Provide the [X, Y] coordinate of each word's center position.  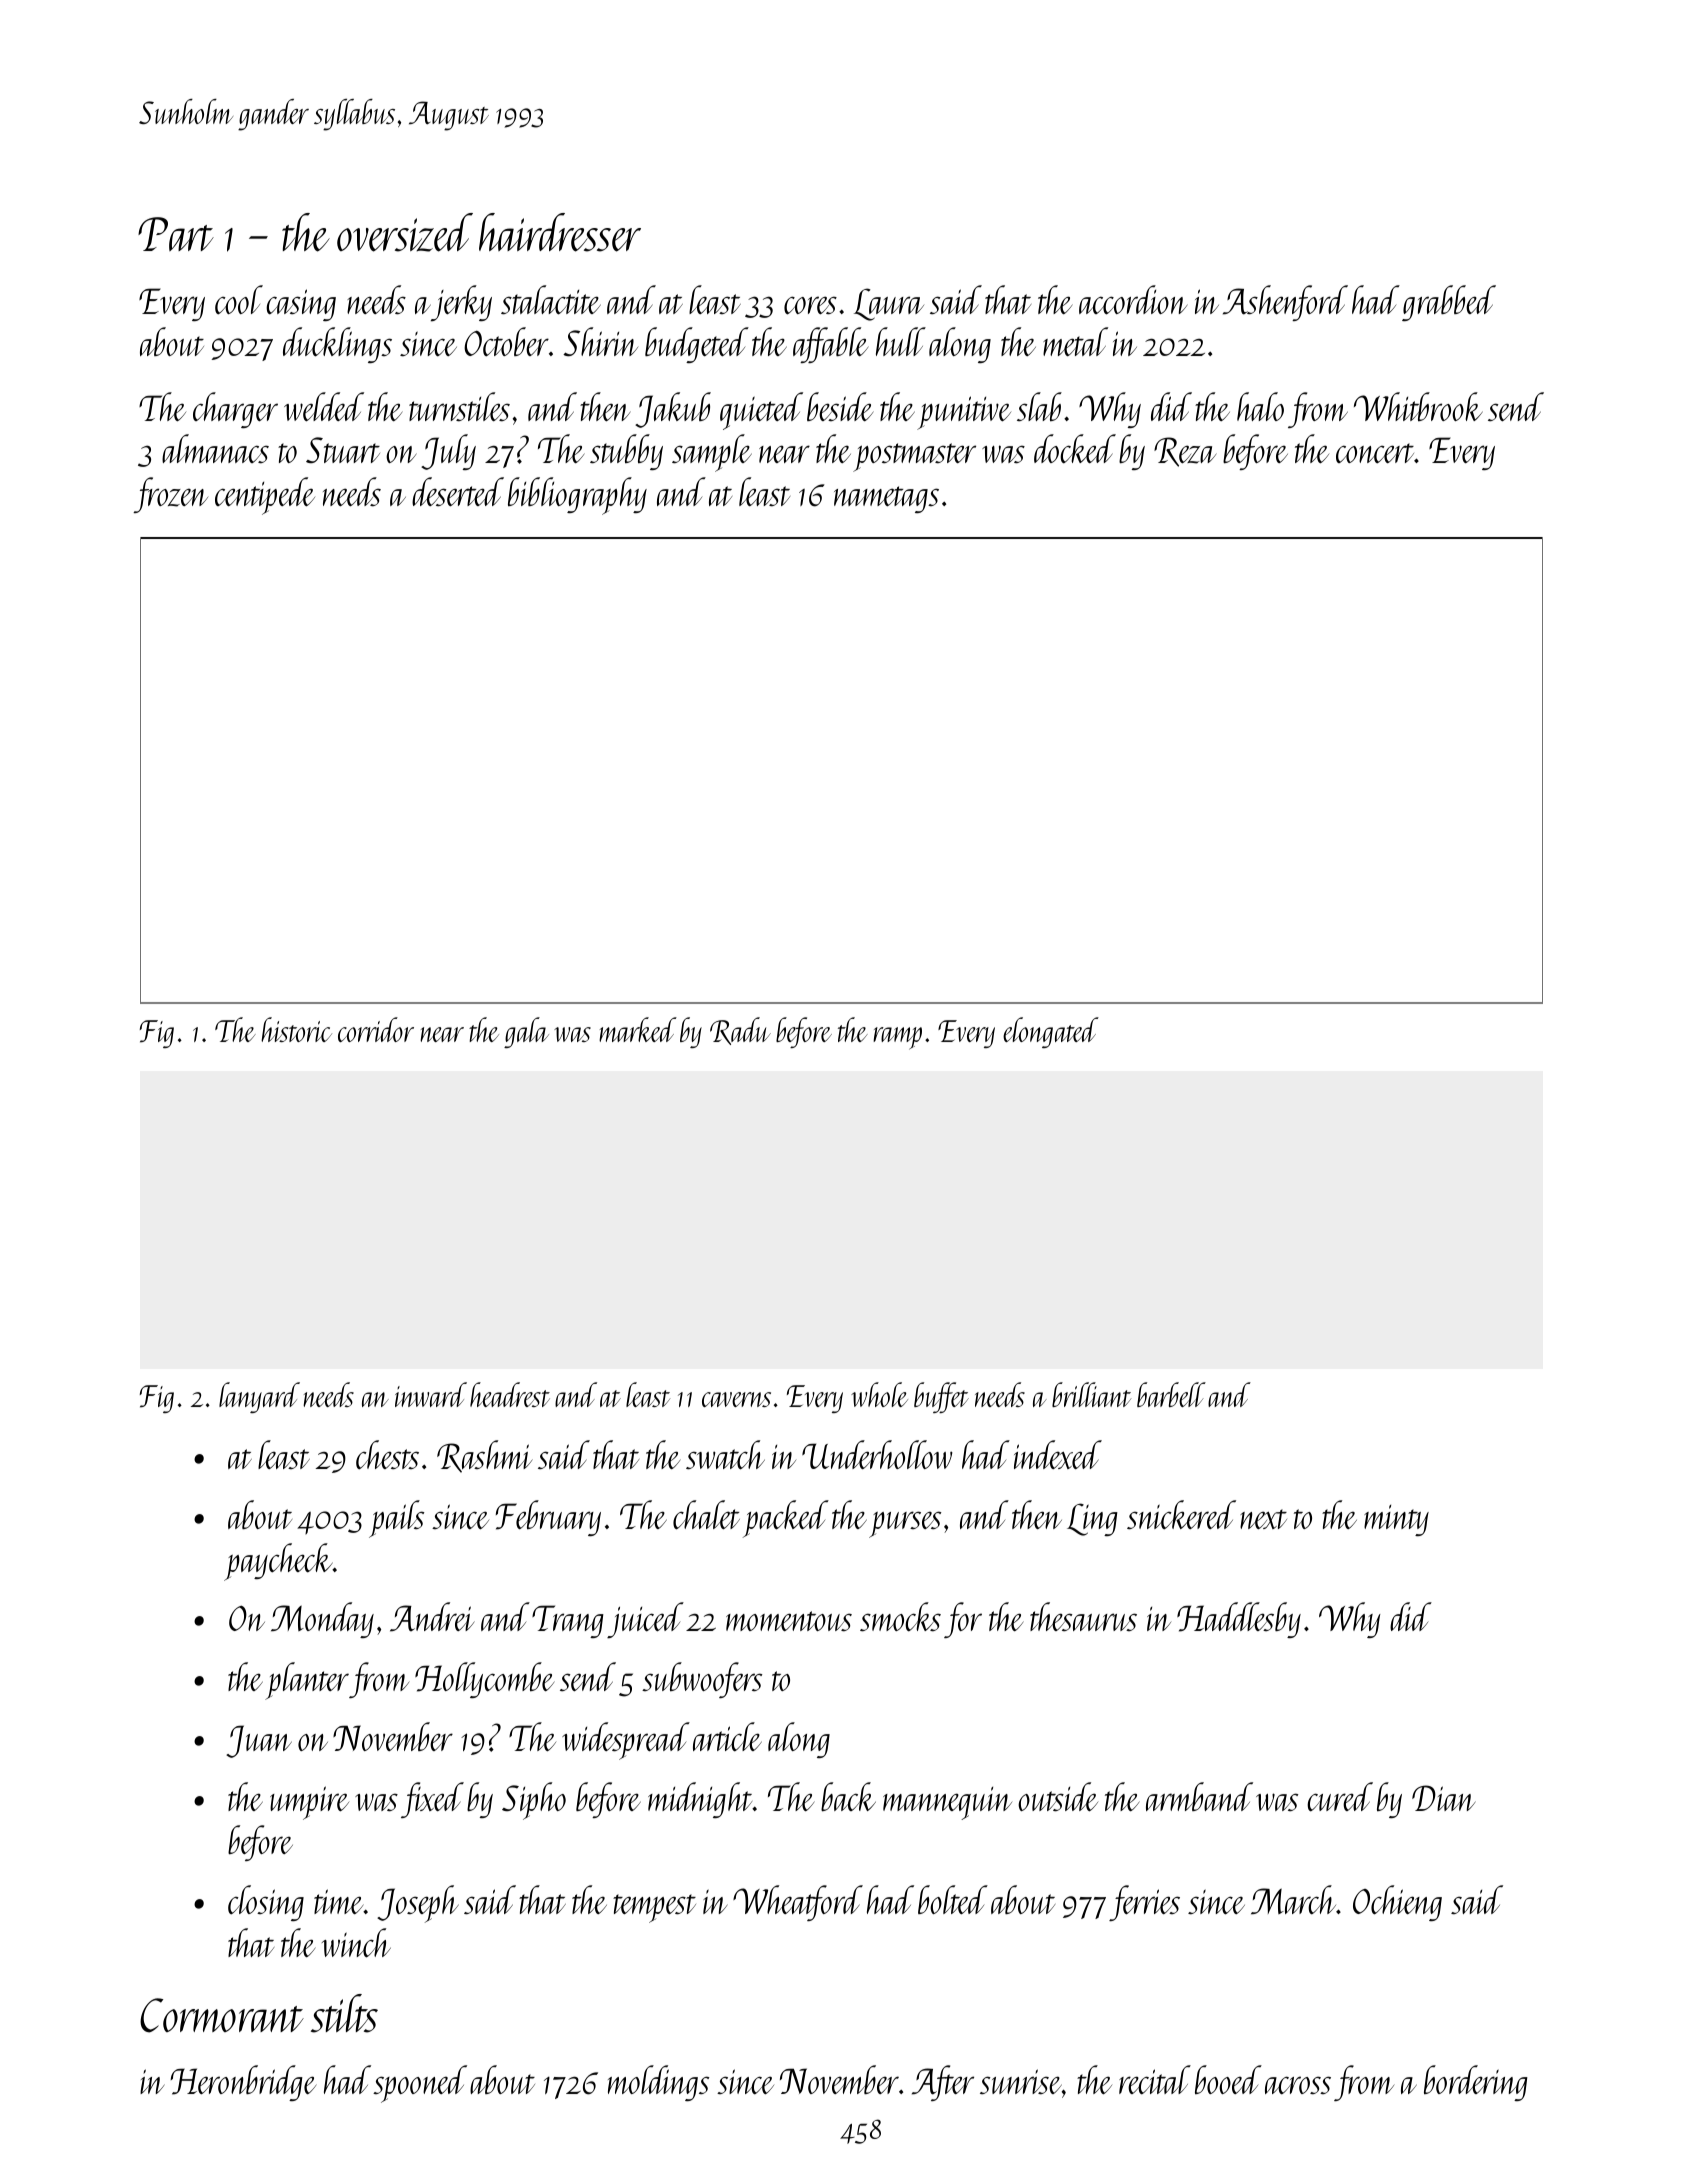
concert [1375, 453]
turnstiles [459, 406]
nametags [886, 499]
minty [1396, 1520]
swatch [725, 1455]
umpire [309, 1803]
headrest [510, 1394]
